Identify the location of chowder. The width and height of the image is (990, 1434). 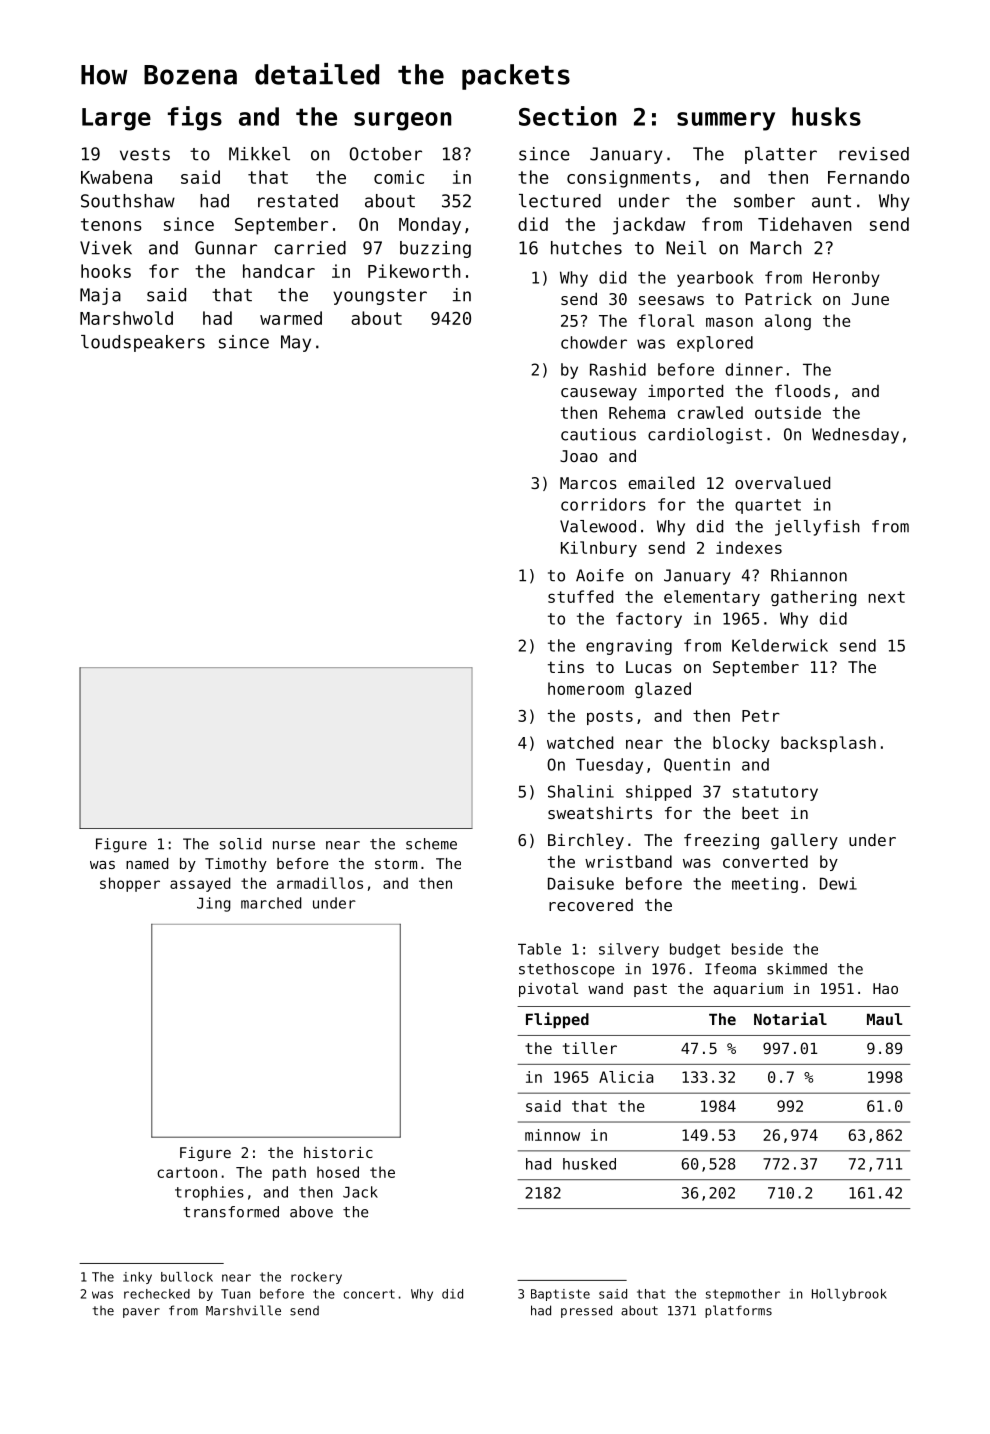
(594, 342).
